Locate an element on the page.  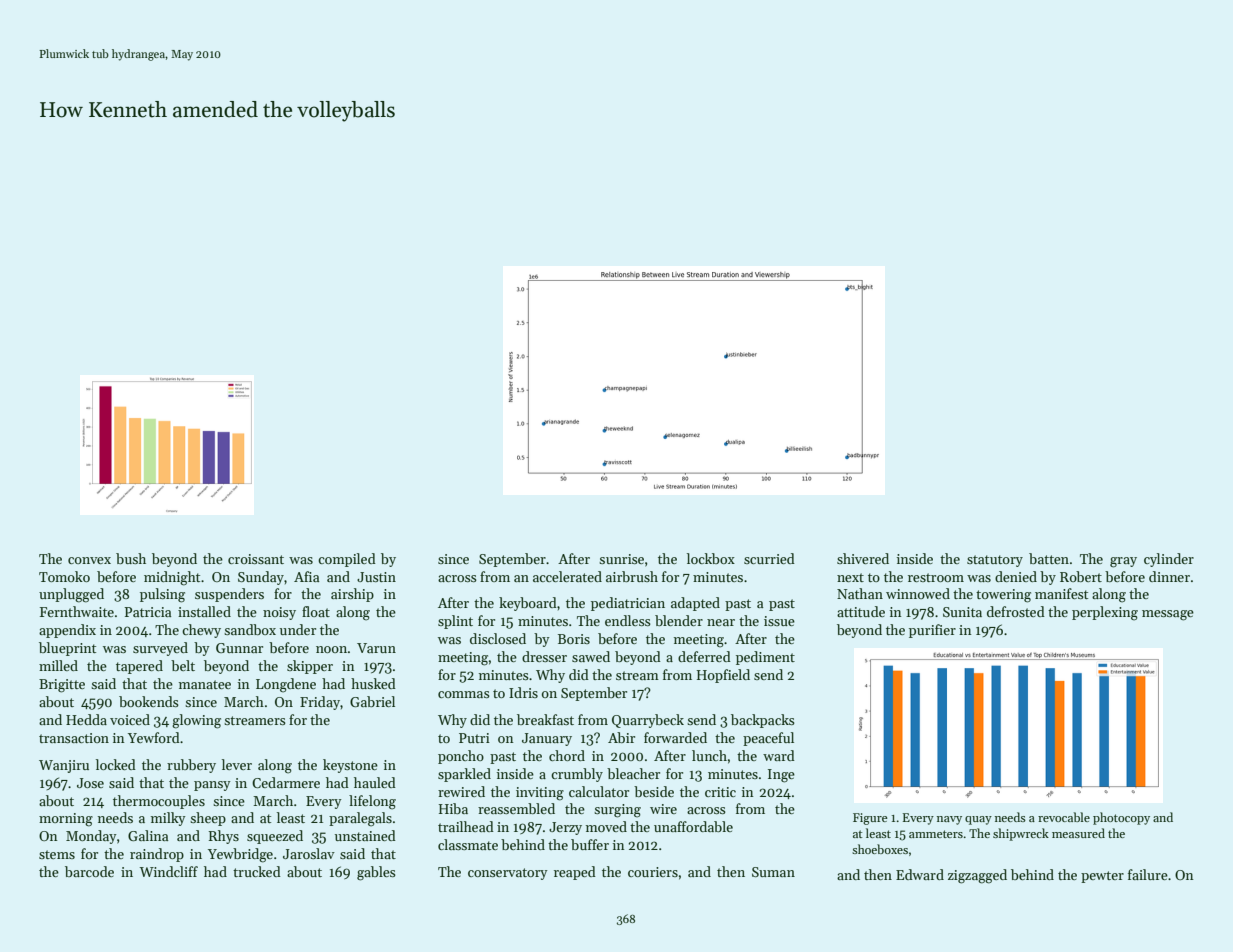
Hopfield is located at coordinates (723, 676).
